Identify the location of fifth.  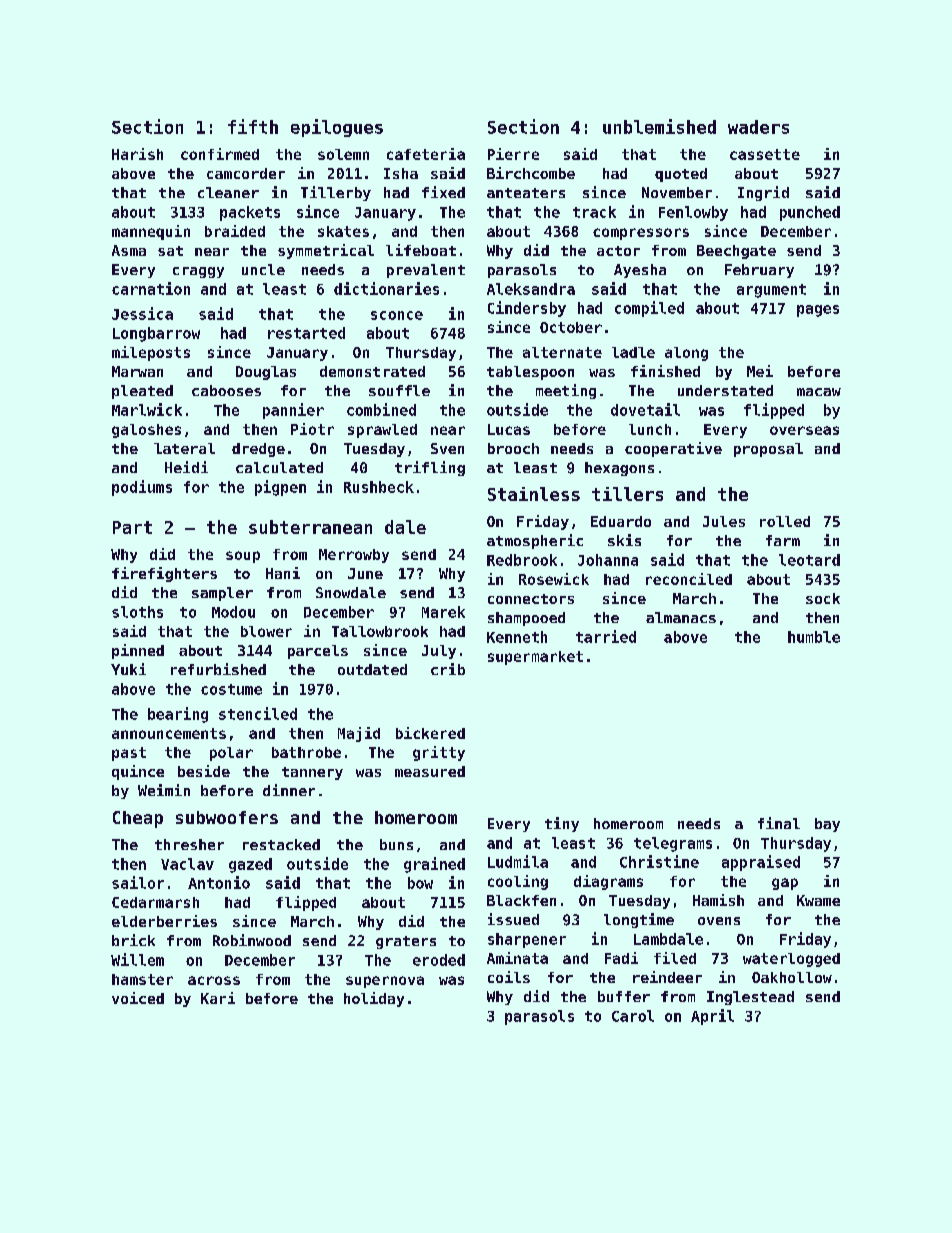
(253, 126).
